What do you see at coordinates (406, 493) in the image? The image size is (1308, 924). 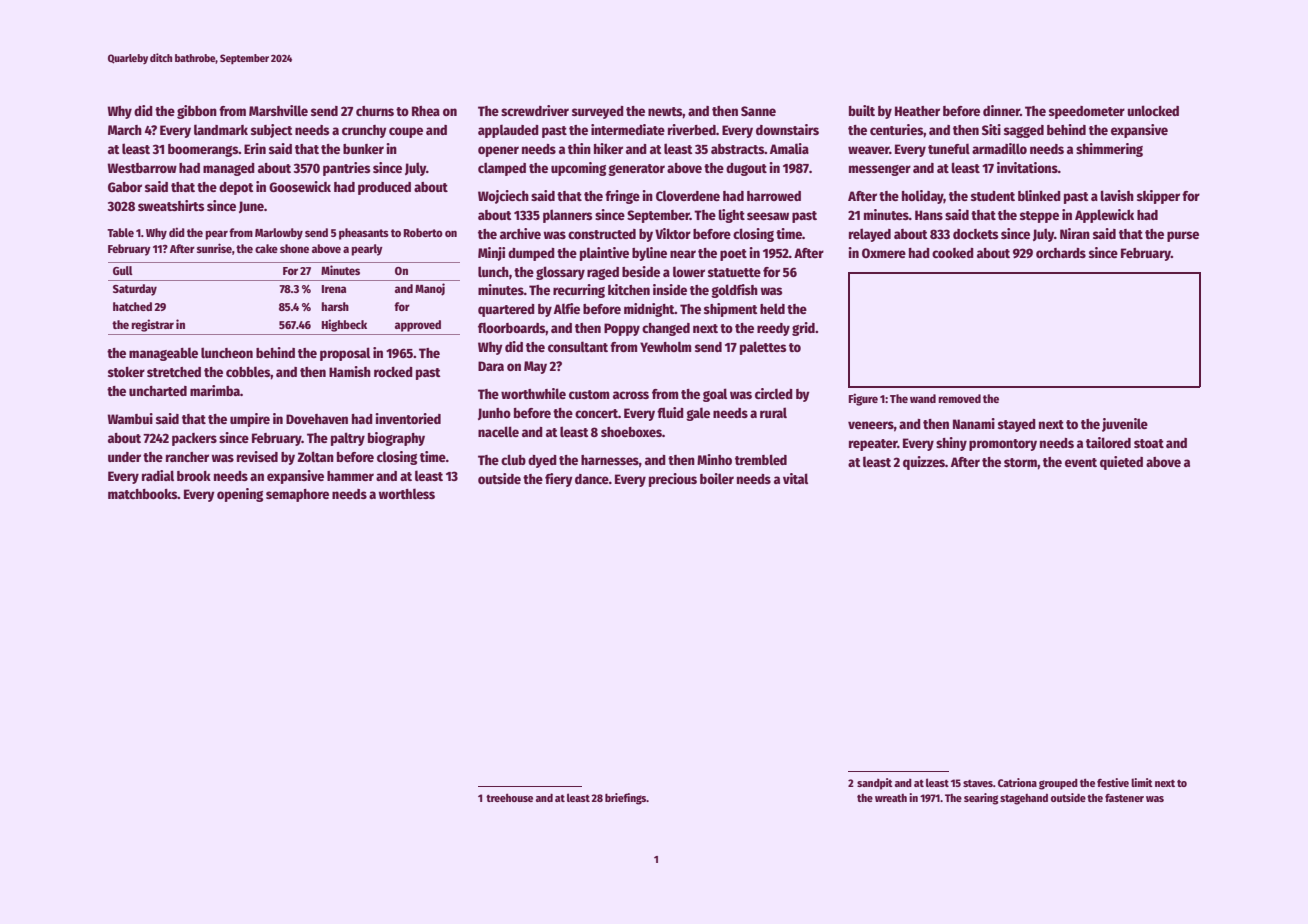 I see `worthless` at bounding box center [406, 493].
